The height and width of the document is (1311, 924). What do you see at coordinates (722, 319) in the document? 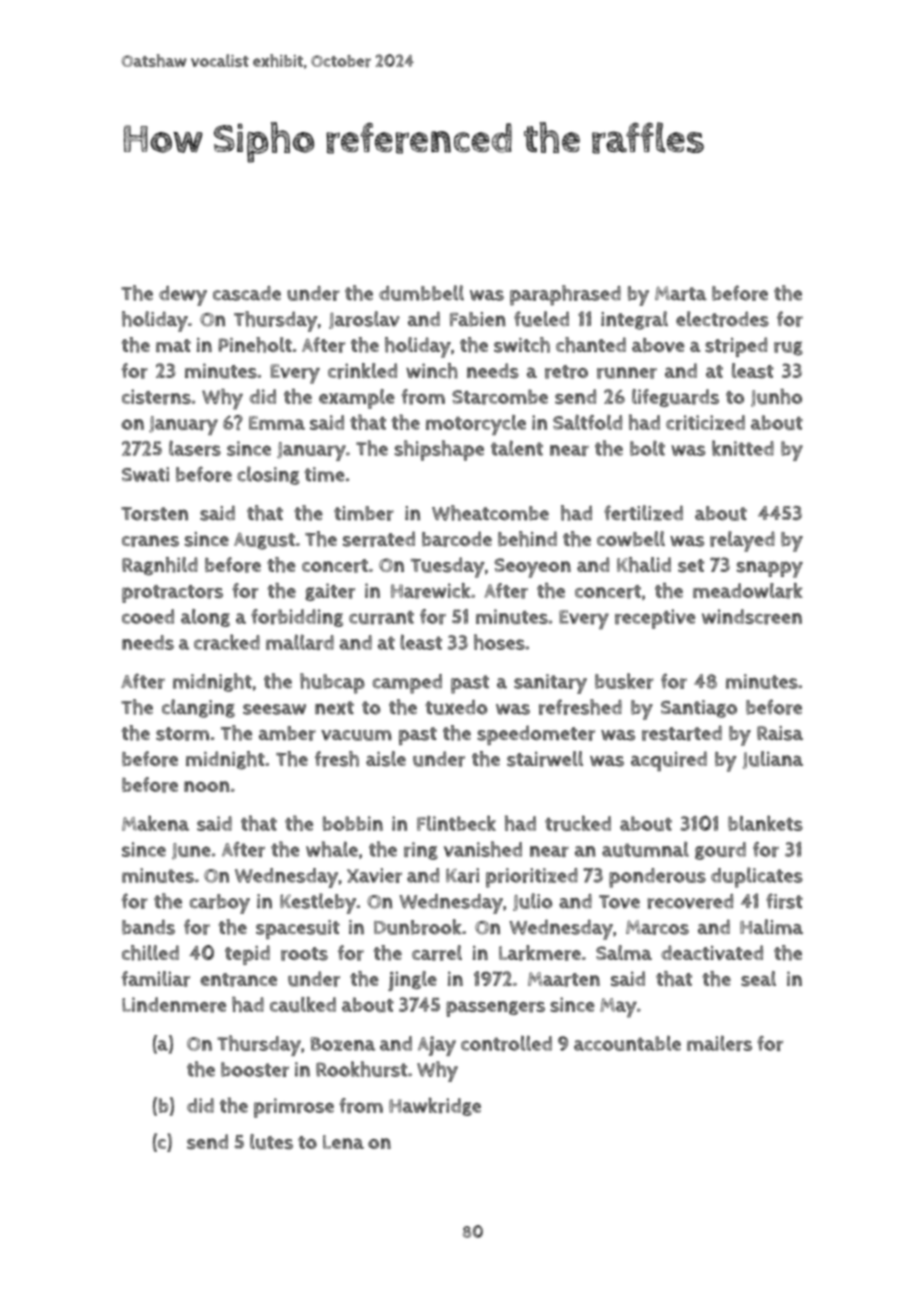
I see `electrodes` at bounding box center [722, 319].
